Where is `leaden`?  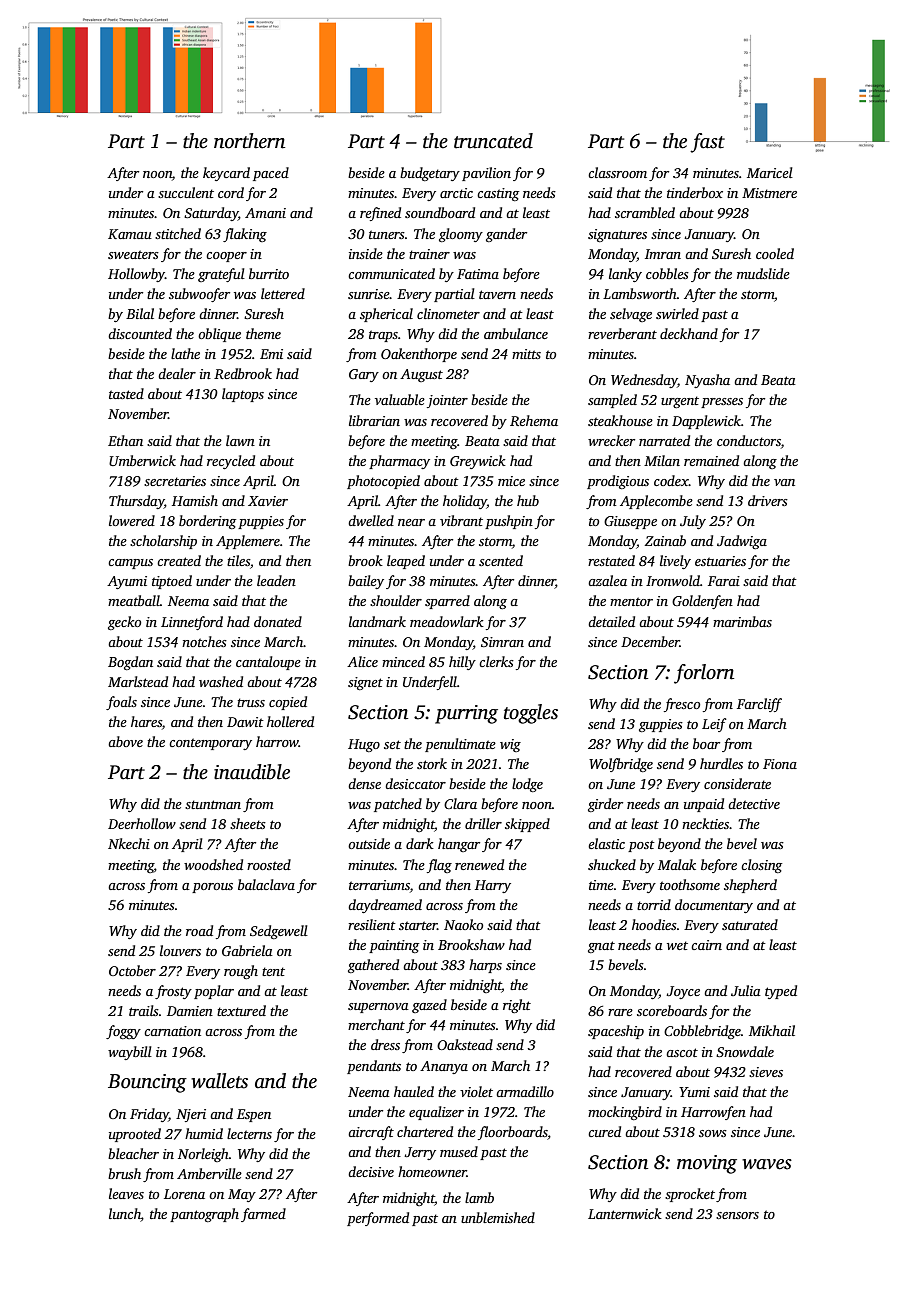
leaden is located at coordinates (276, 580).
